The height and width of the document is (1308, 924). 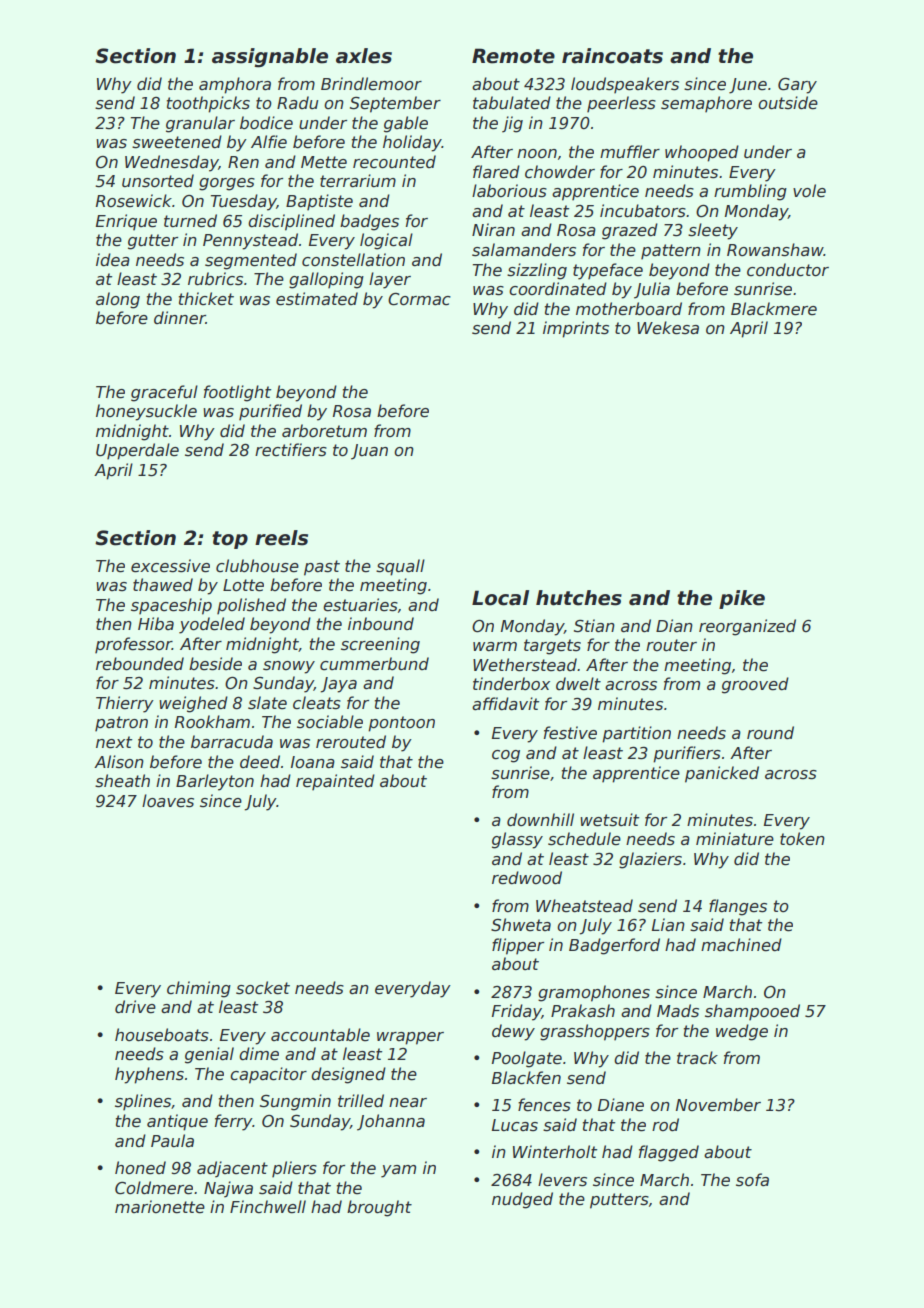 What do you see at coordinates (742, 599) in the document?
I see `pike` at bounding box center [742, 599].
